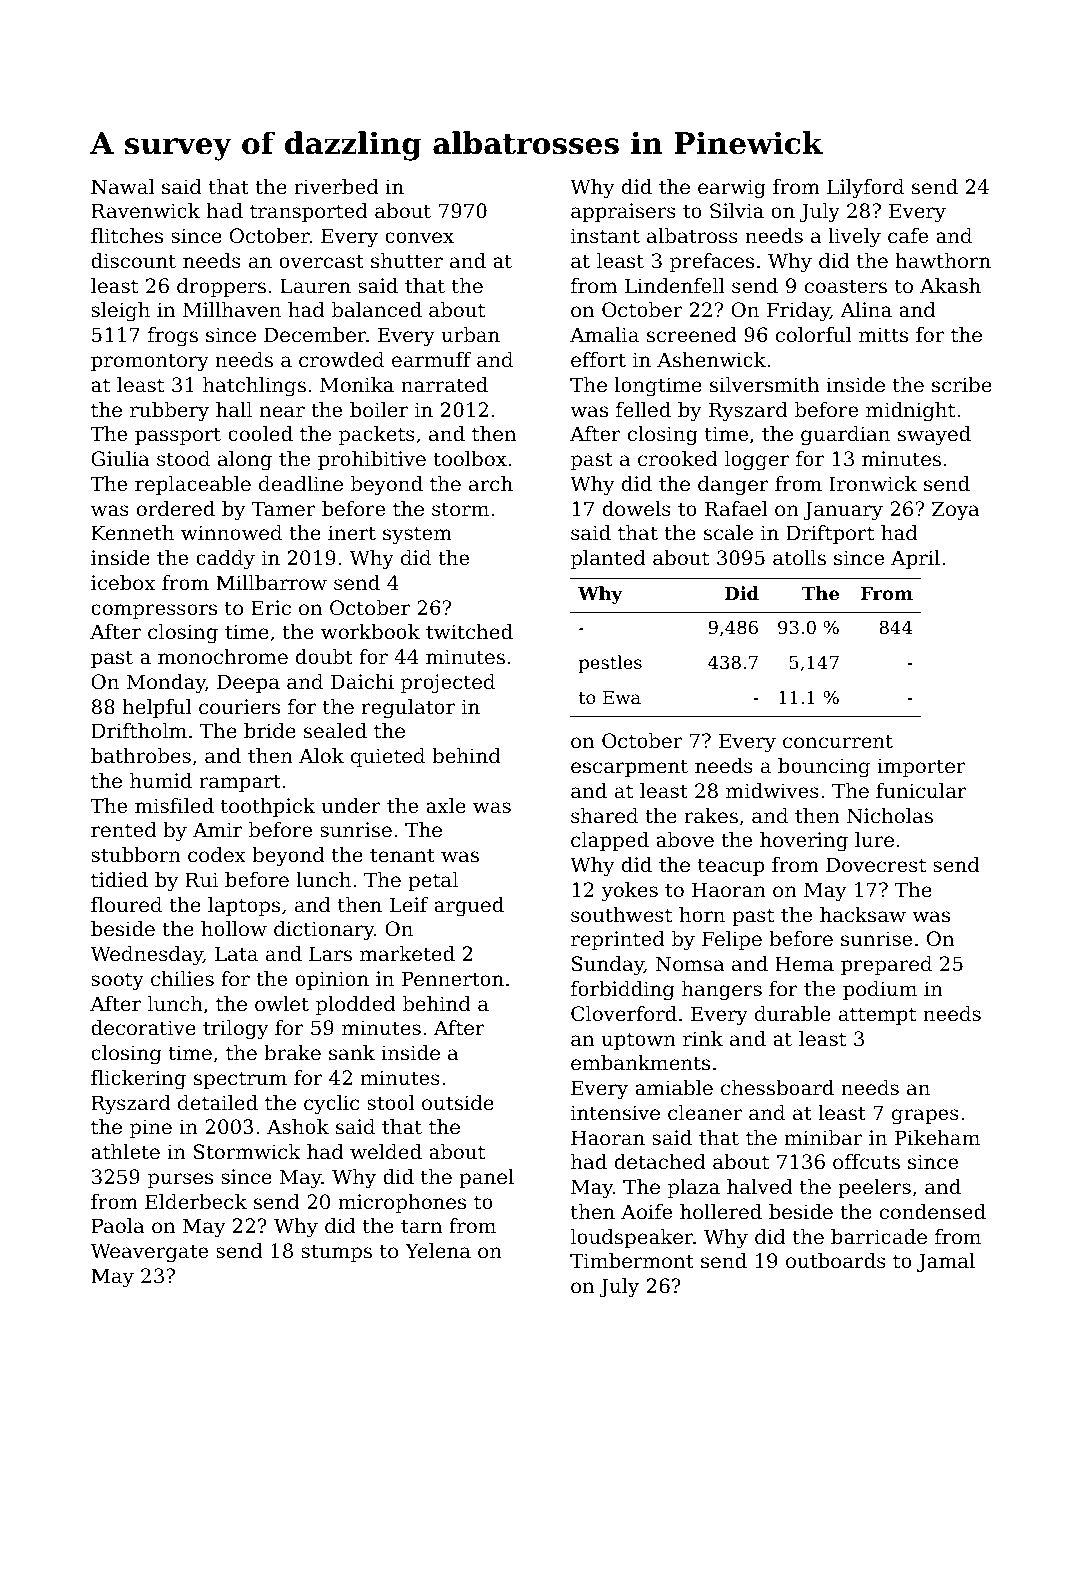 Image resolution: width=1088 pixels, height=1576 pixels. What do you see at coordinates (218, 1103) in the document?
I see `detailed` at bounding box center [218, 1103].
